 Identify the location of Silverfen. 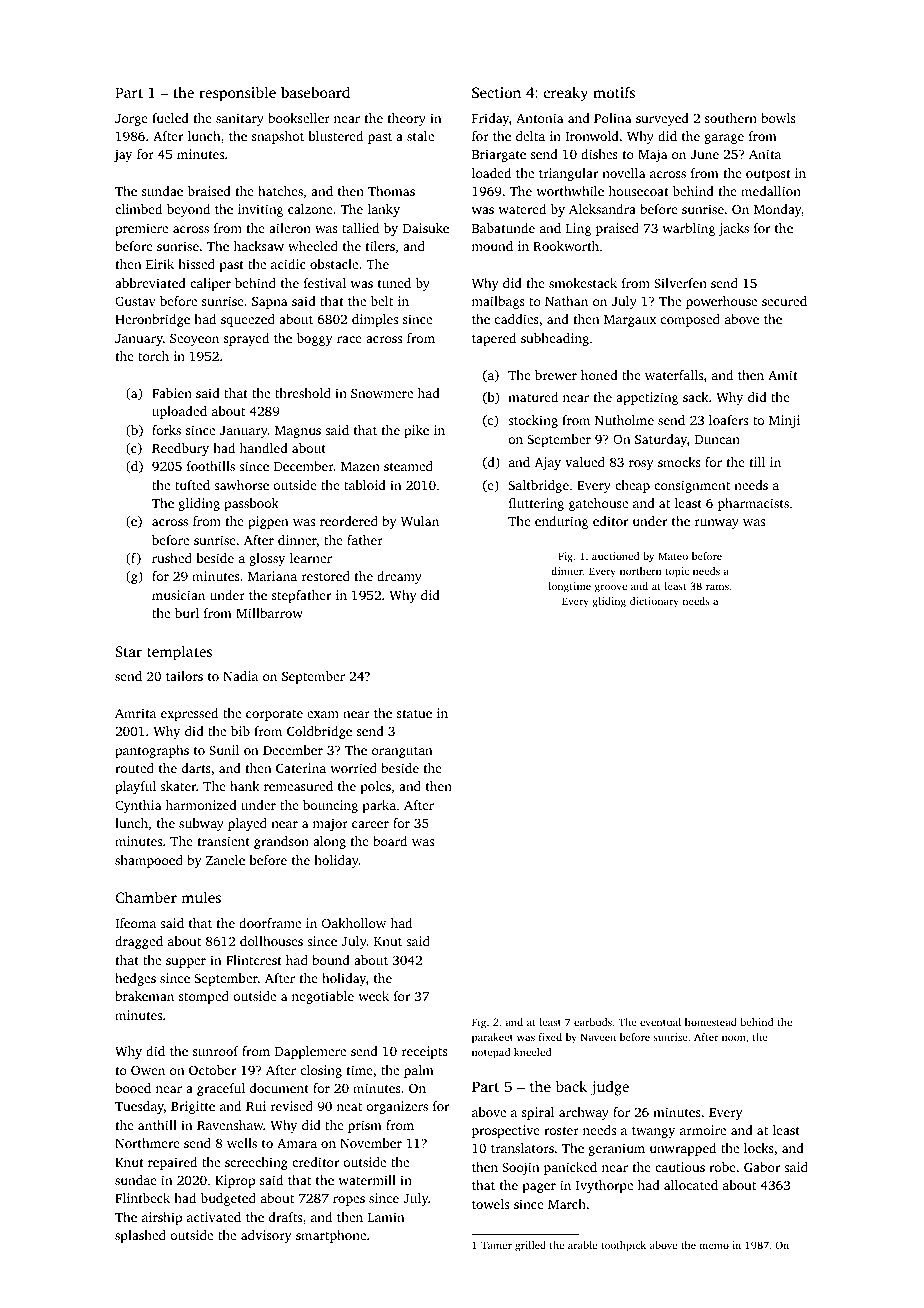
(680, 283).
